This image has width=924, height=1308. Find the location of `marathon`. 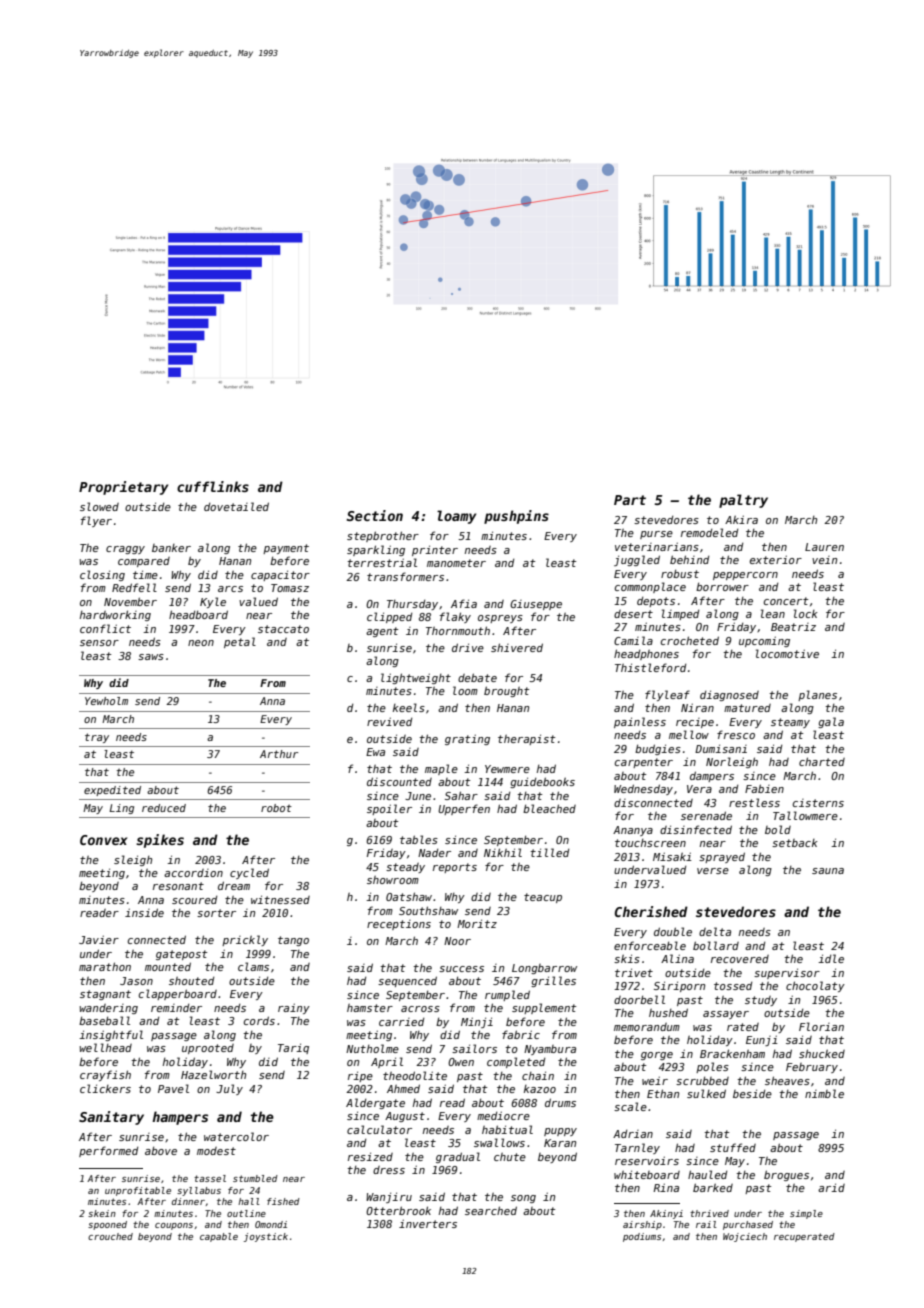

marathon is located at coordinates (105, 966).
